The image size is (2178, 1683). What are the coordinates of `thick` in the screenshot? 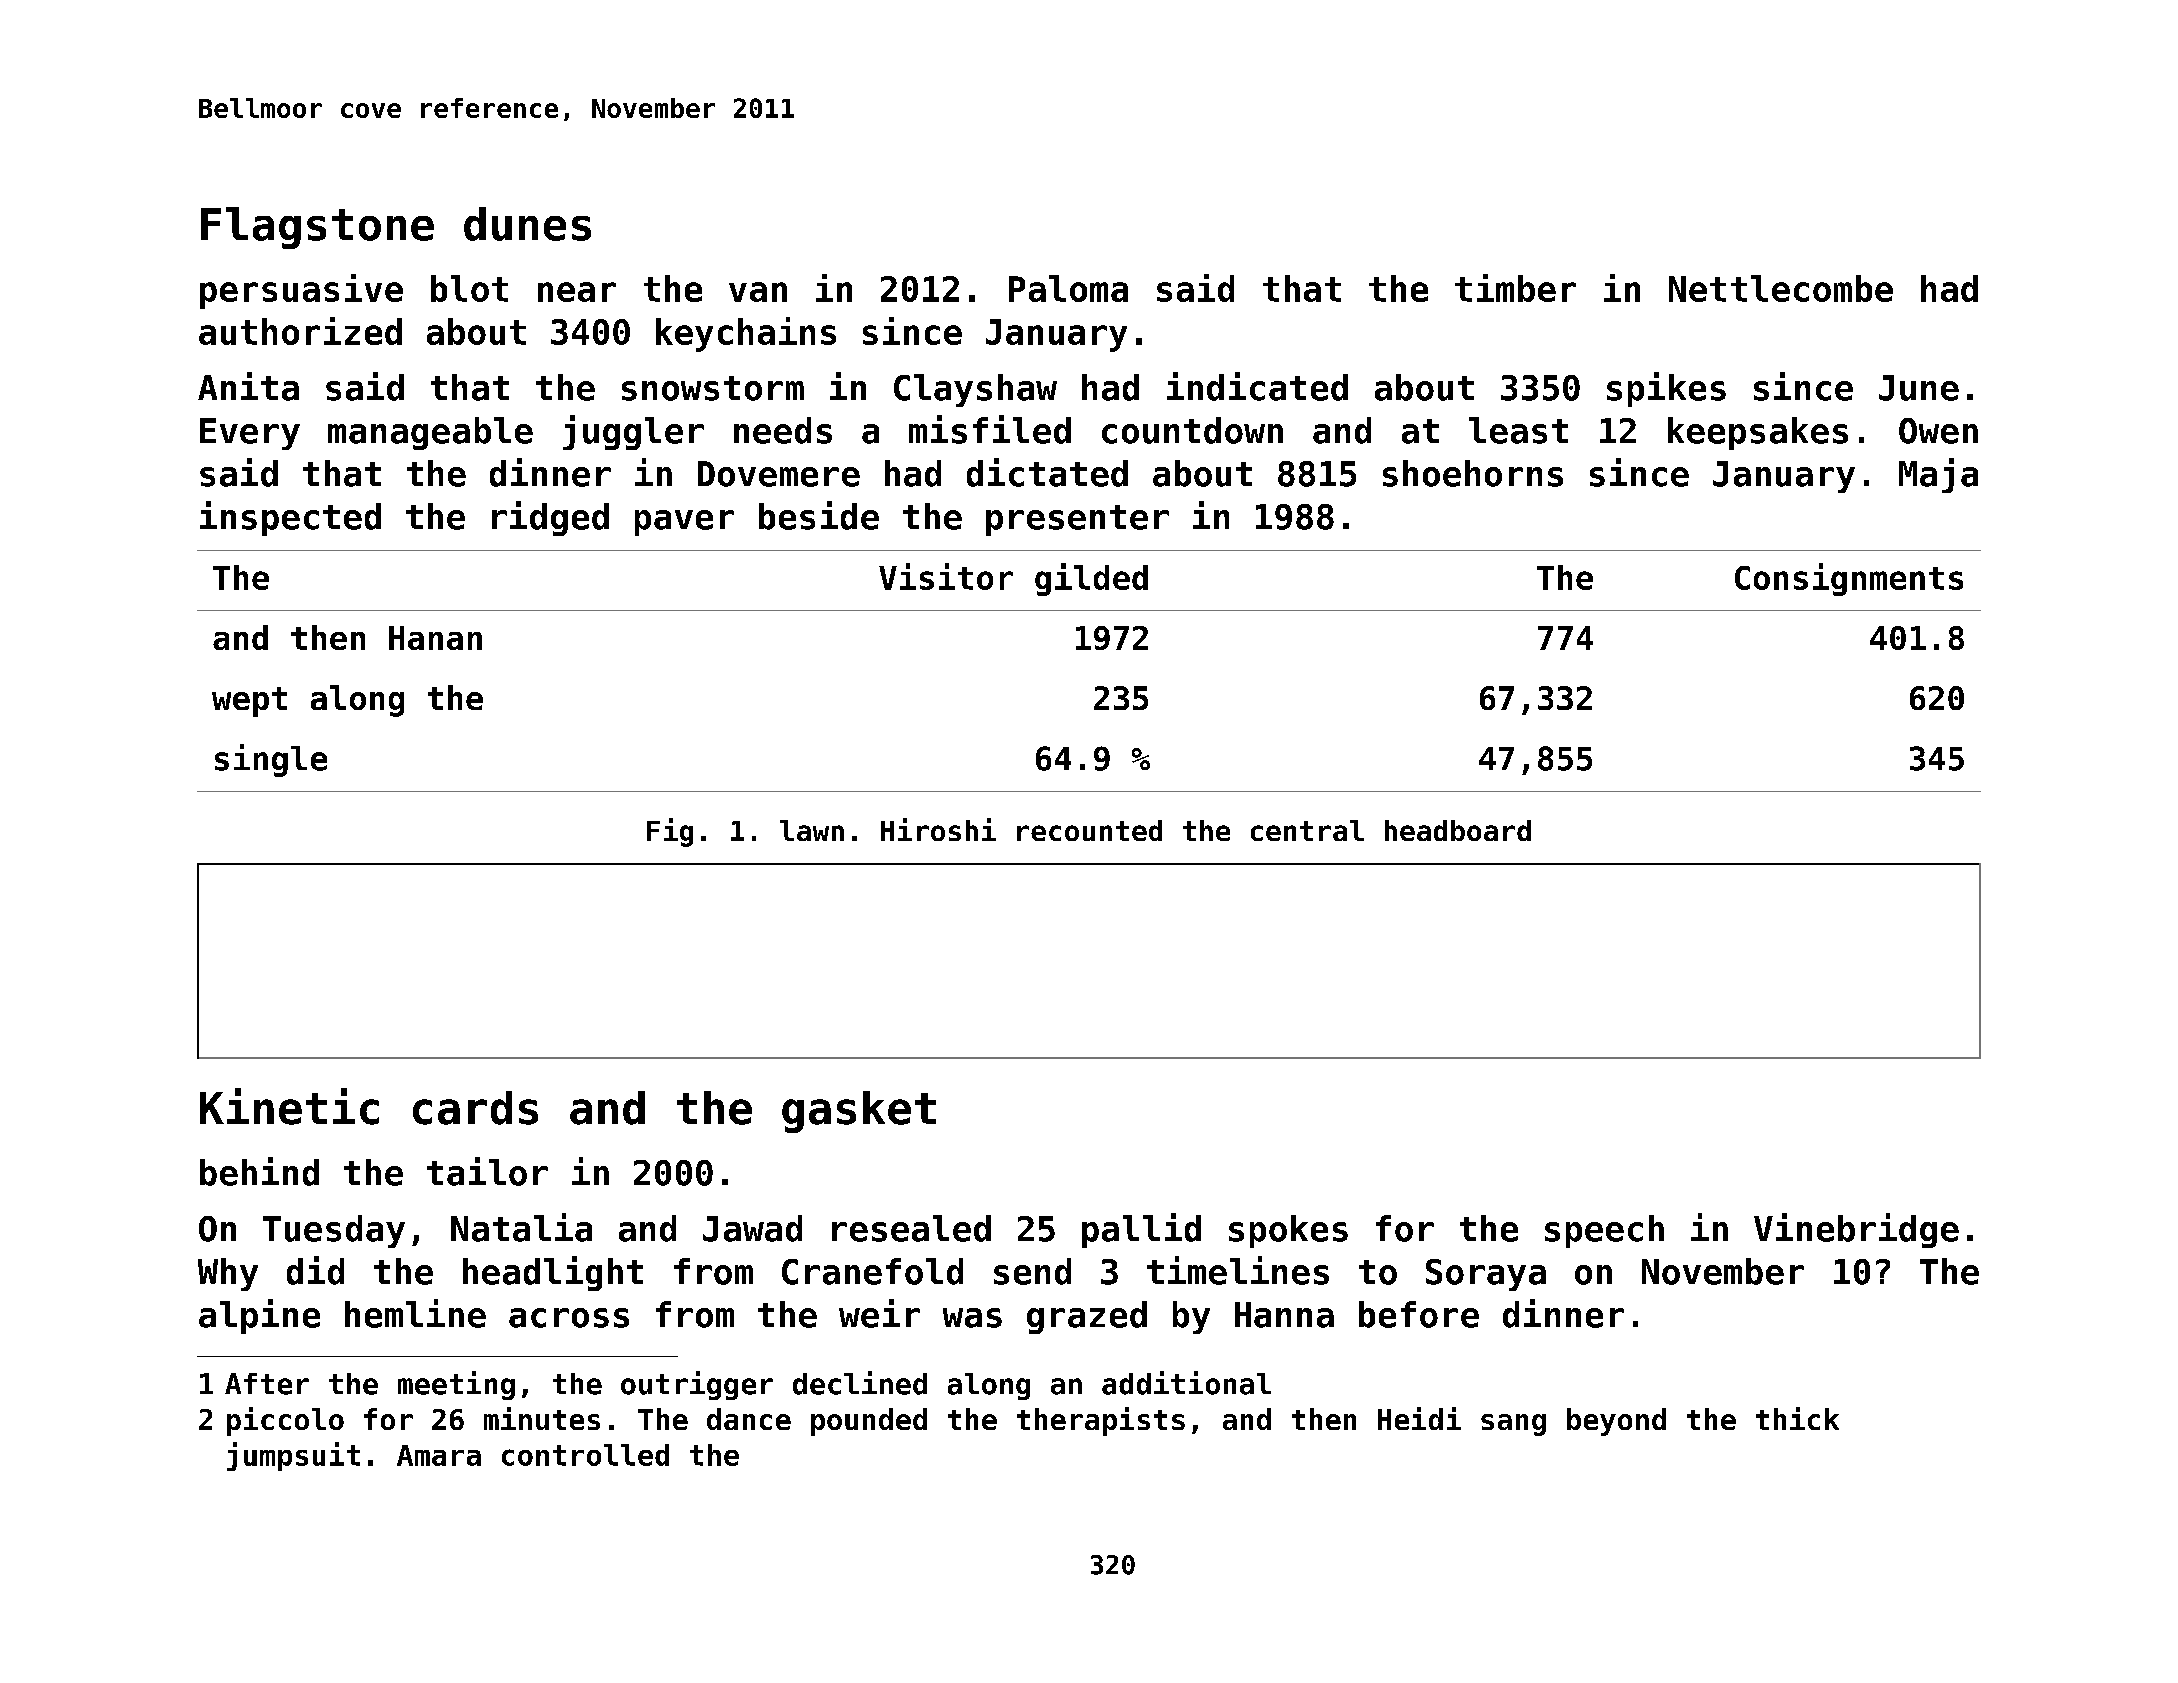 It's located at (1797, 1418).
